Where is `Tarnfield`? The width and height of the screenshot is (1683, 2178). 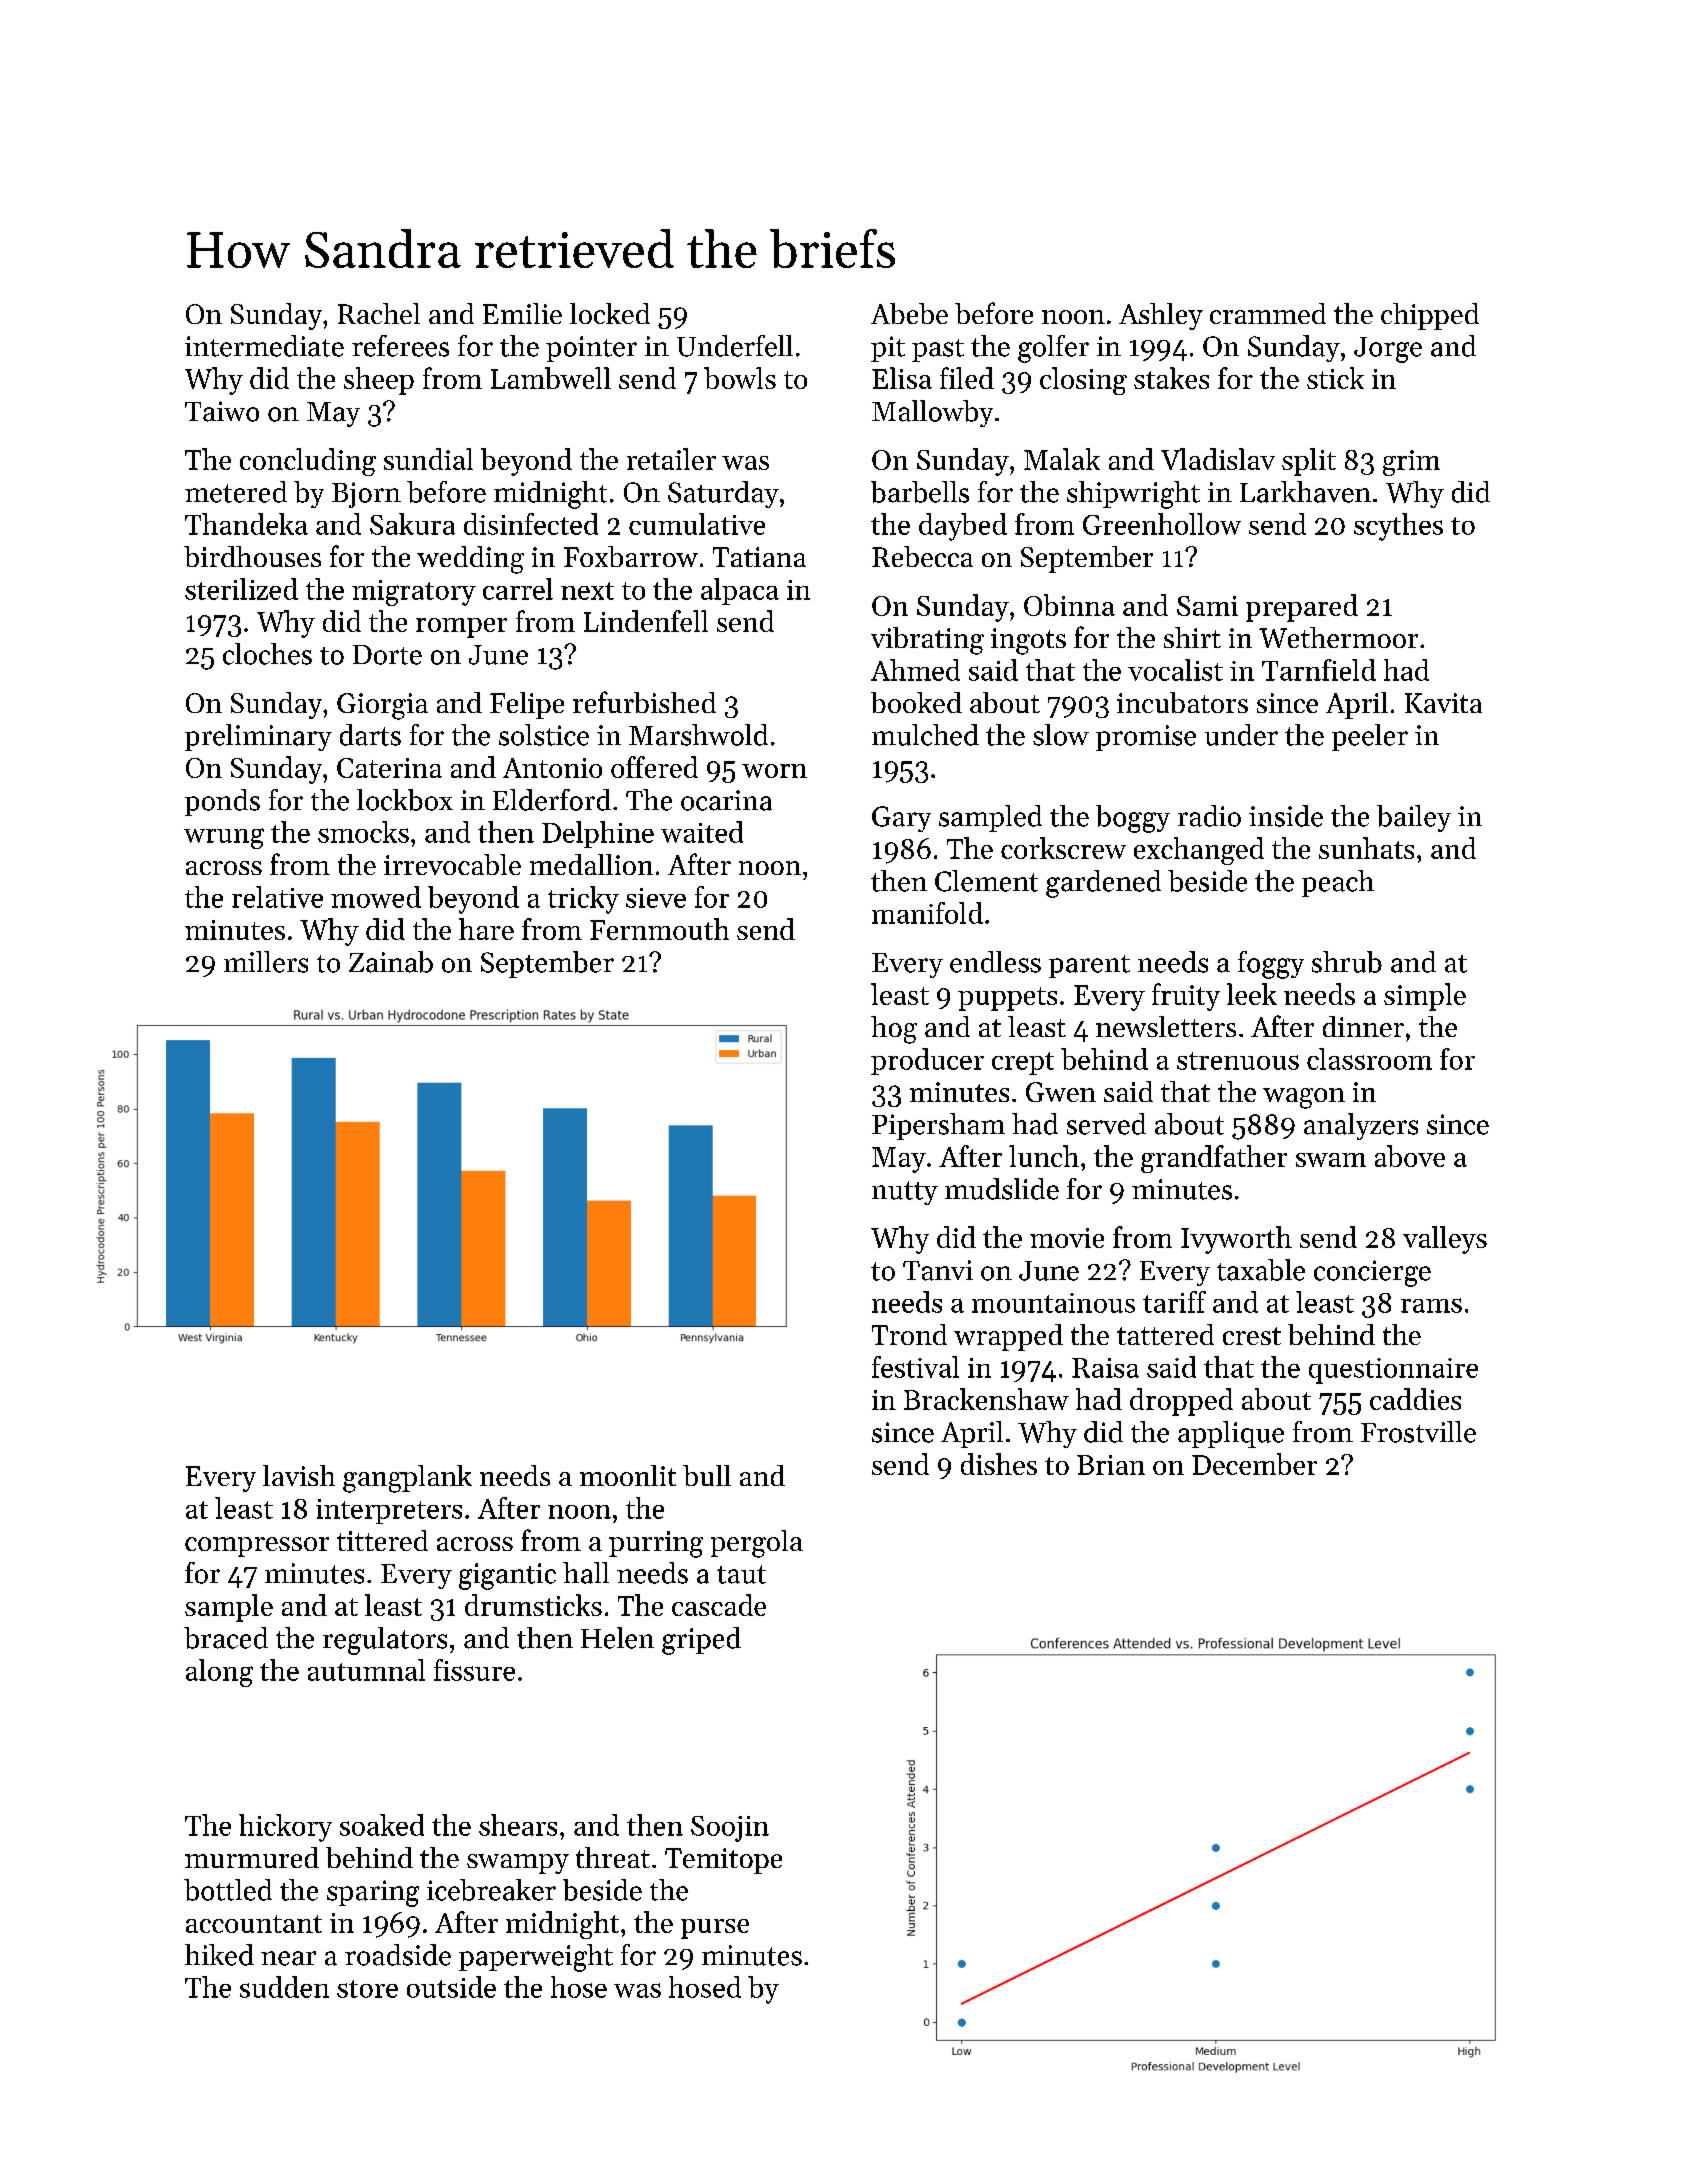 Tarnfield is located at coordinates (1319, 670).
